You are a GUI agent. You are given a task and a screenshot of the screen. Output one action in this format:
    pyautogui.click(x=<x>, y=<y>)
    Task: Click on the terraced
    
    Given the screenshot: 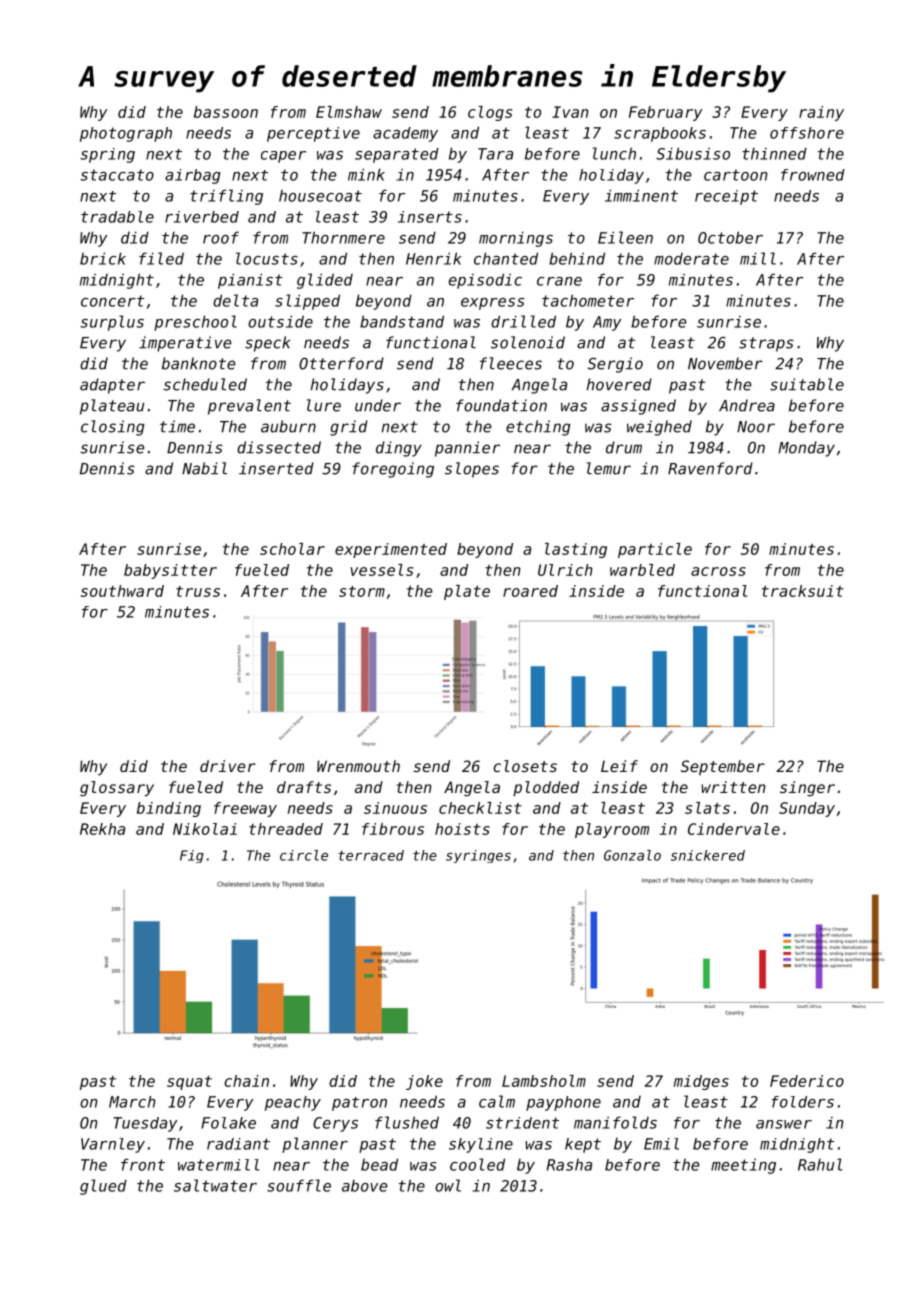 What is the action you would take?
    pyautogui.click(x=371, y=855)
